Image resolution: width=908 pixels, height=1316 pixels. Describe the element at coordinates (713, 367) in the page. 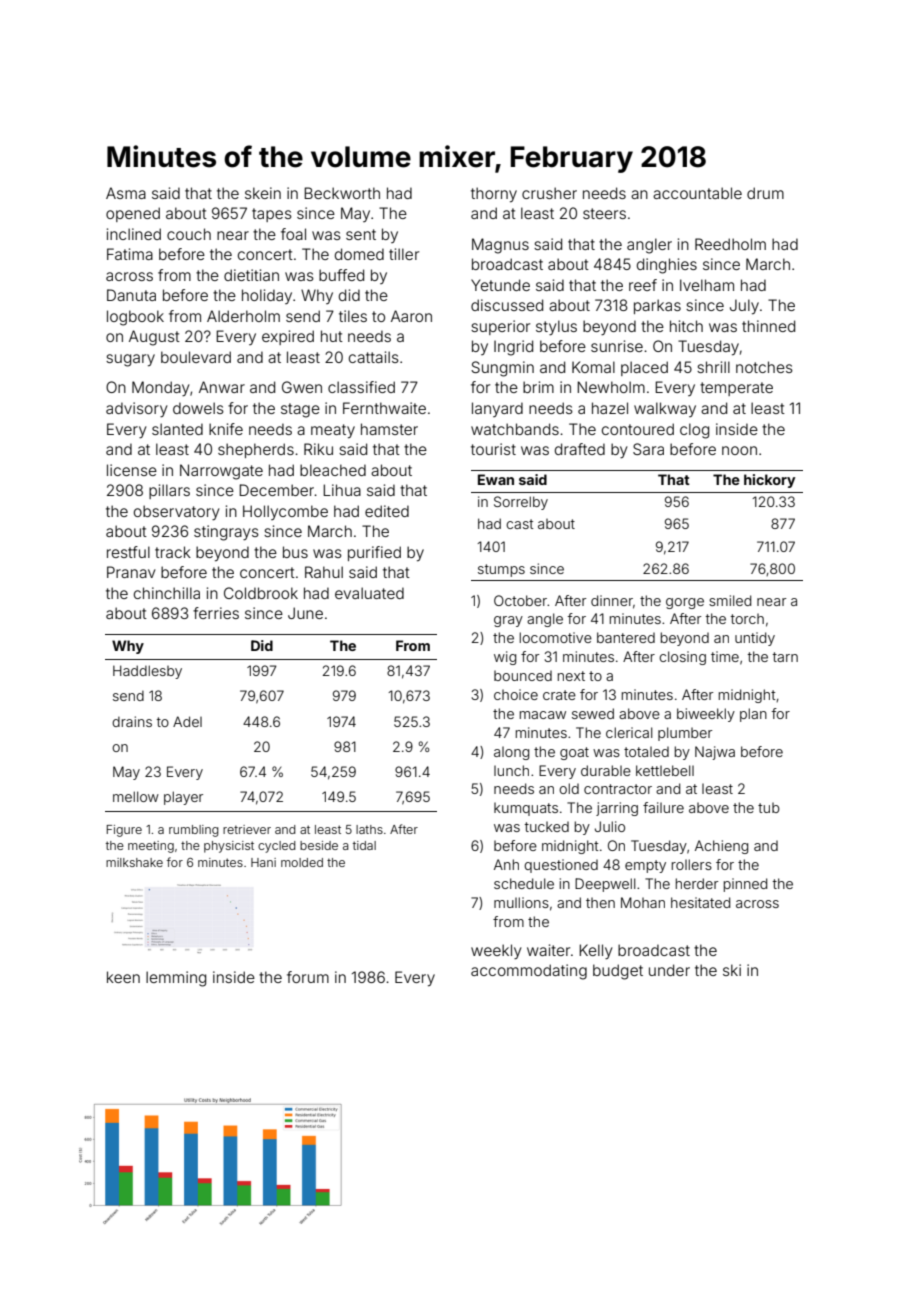

I see `shrill` at that location.
